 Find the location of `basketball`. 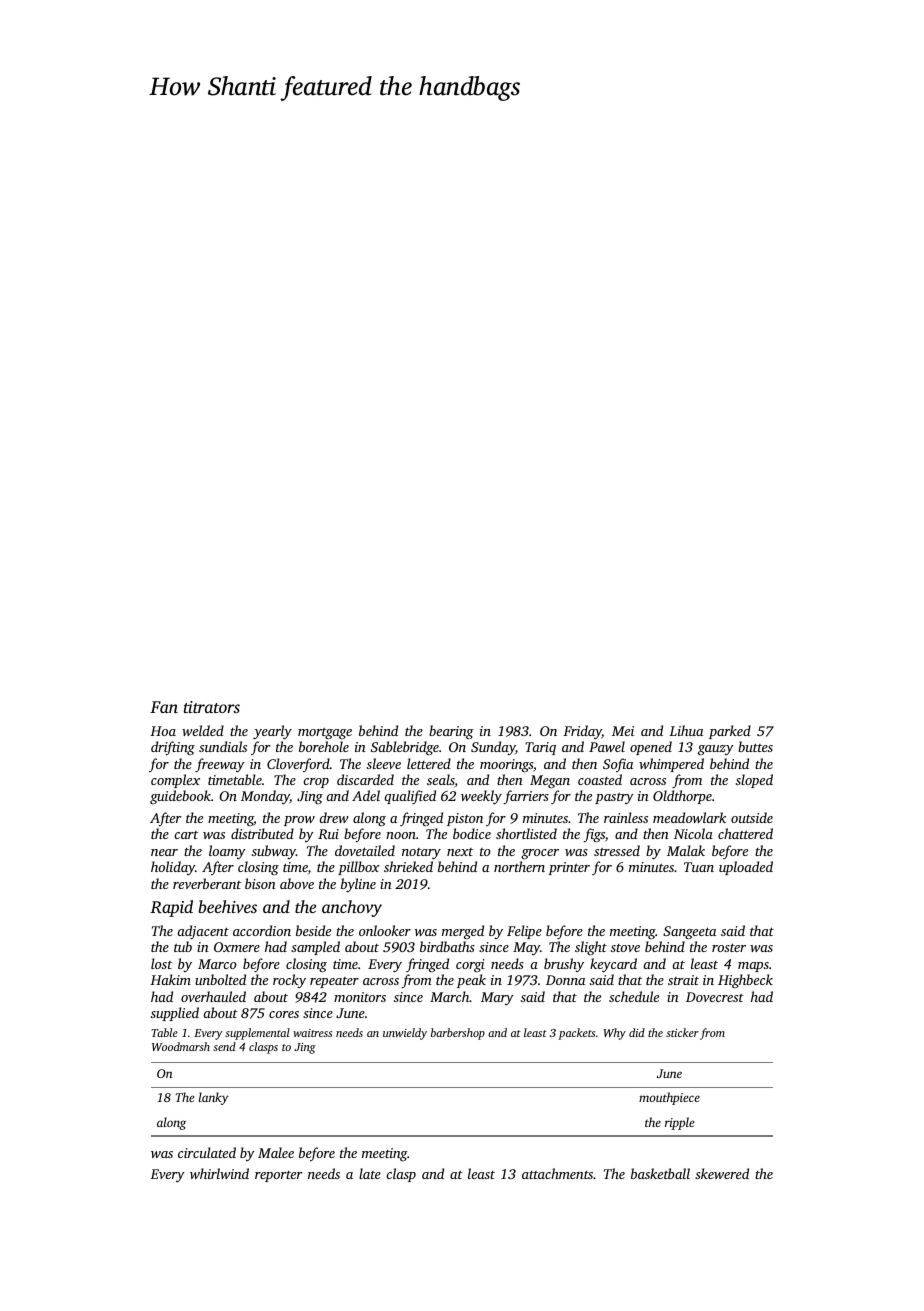

basketball is located at coordinates (660, 1173).
